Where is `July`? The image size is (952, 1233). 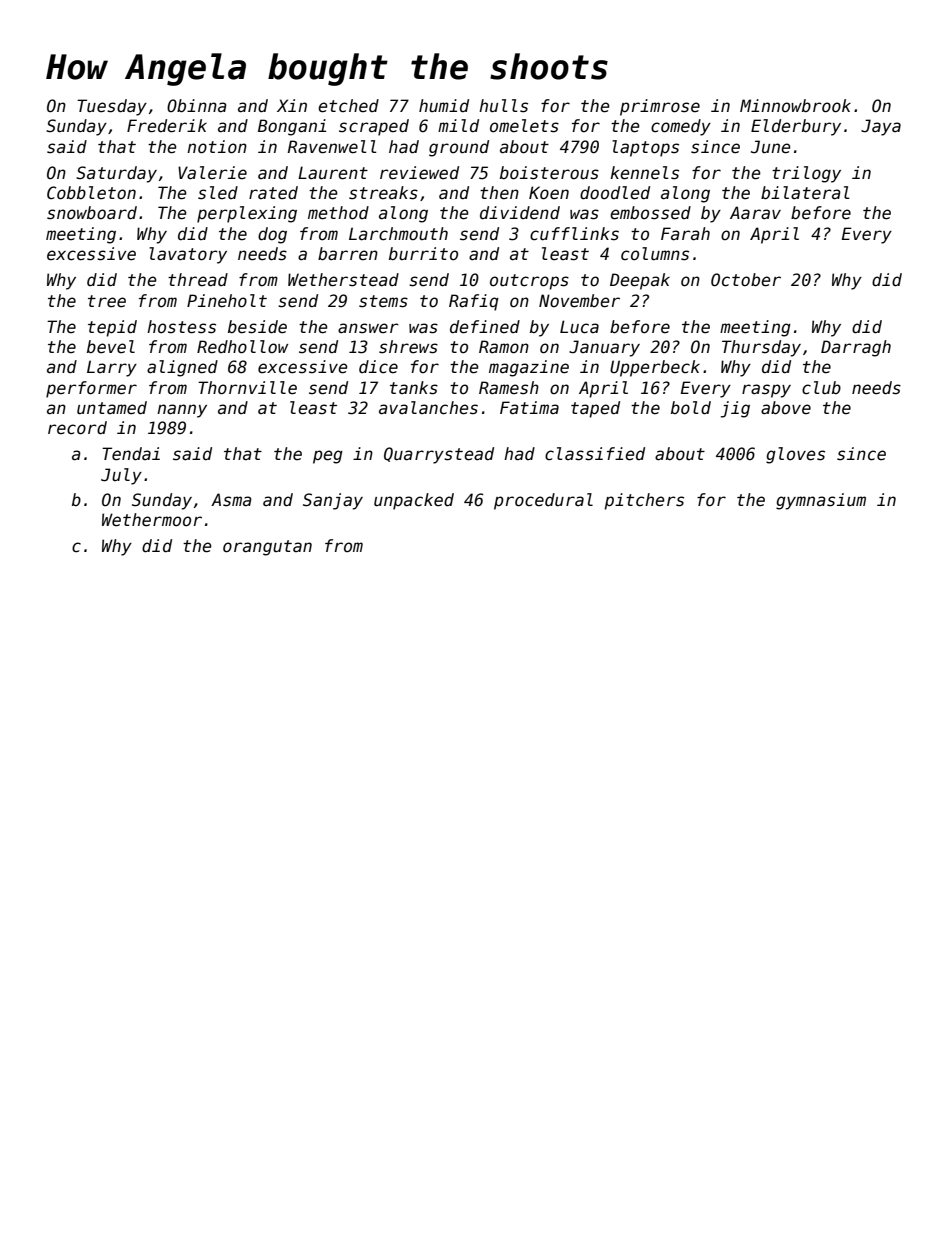 July is located at coordinates (121, 476).
